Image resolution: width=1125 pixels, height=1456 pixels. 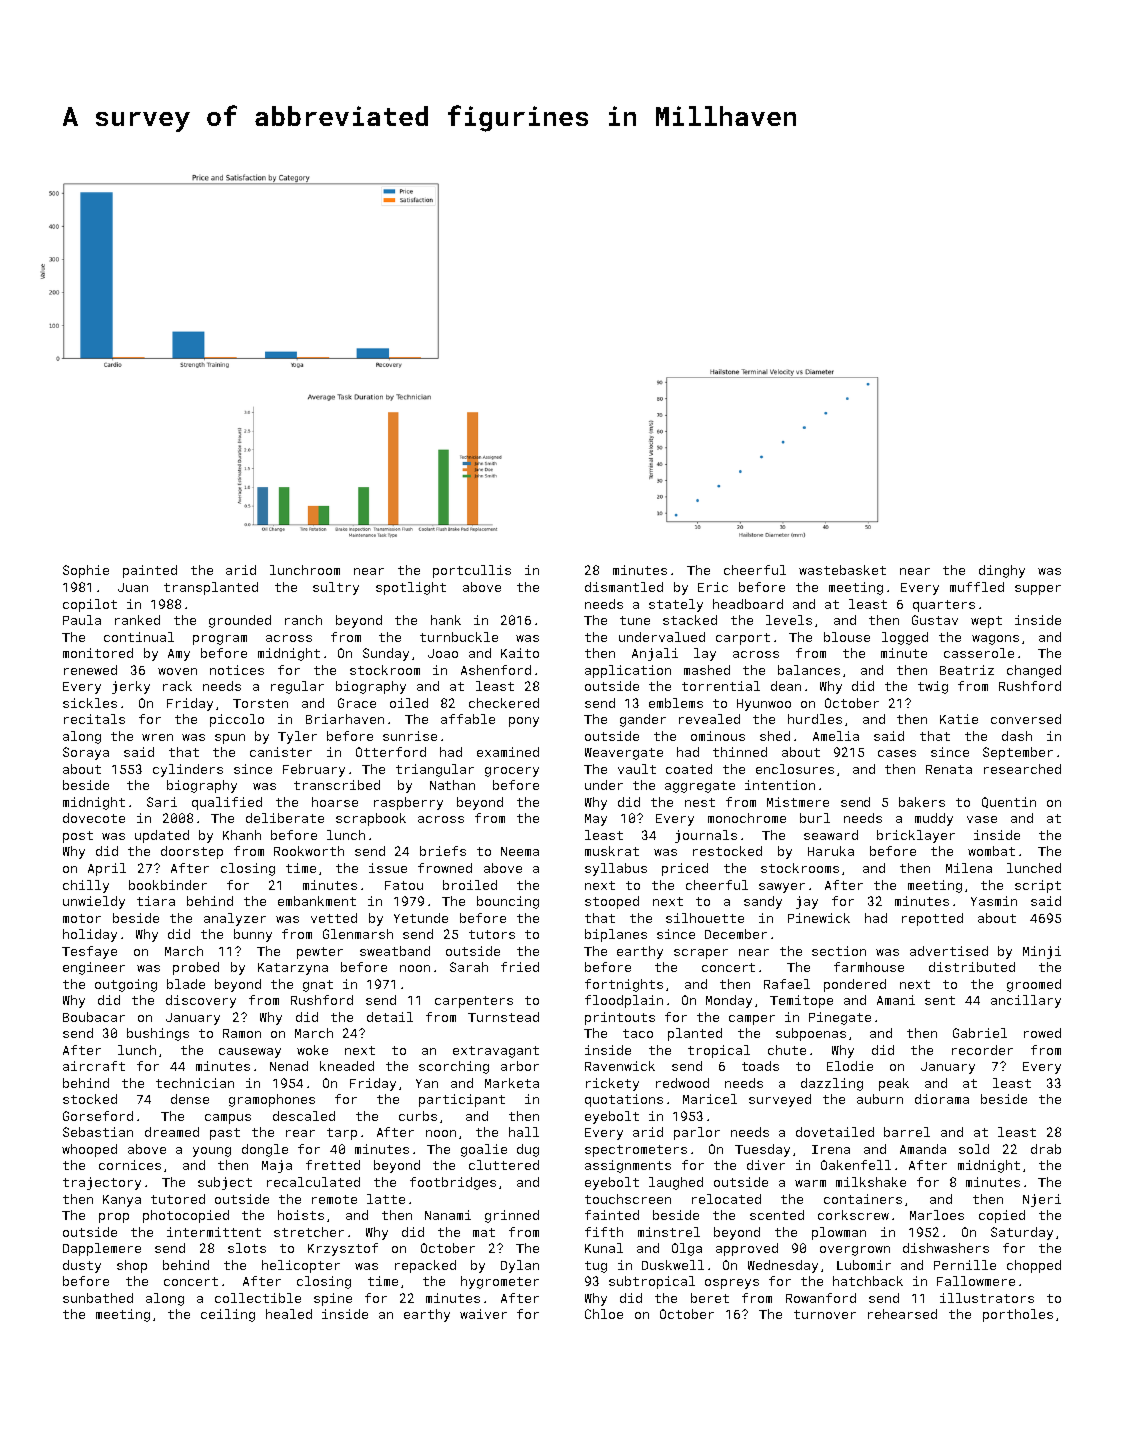 I want to click on portholes, so click(x=1018, y=1315).
